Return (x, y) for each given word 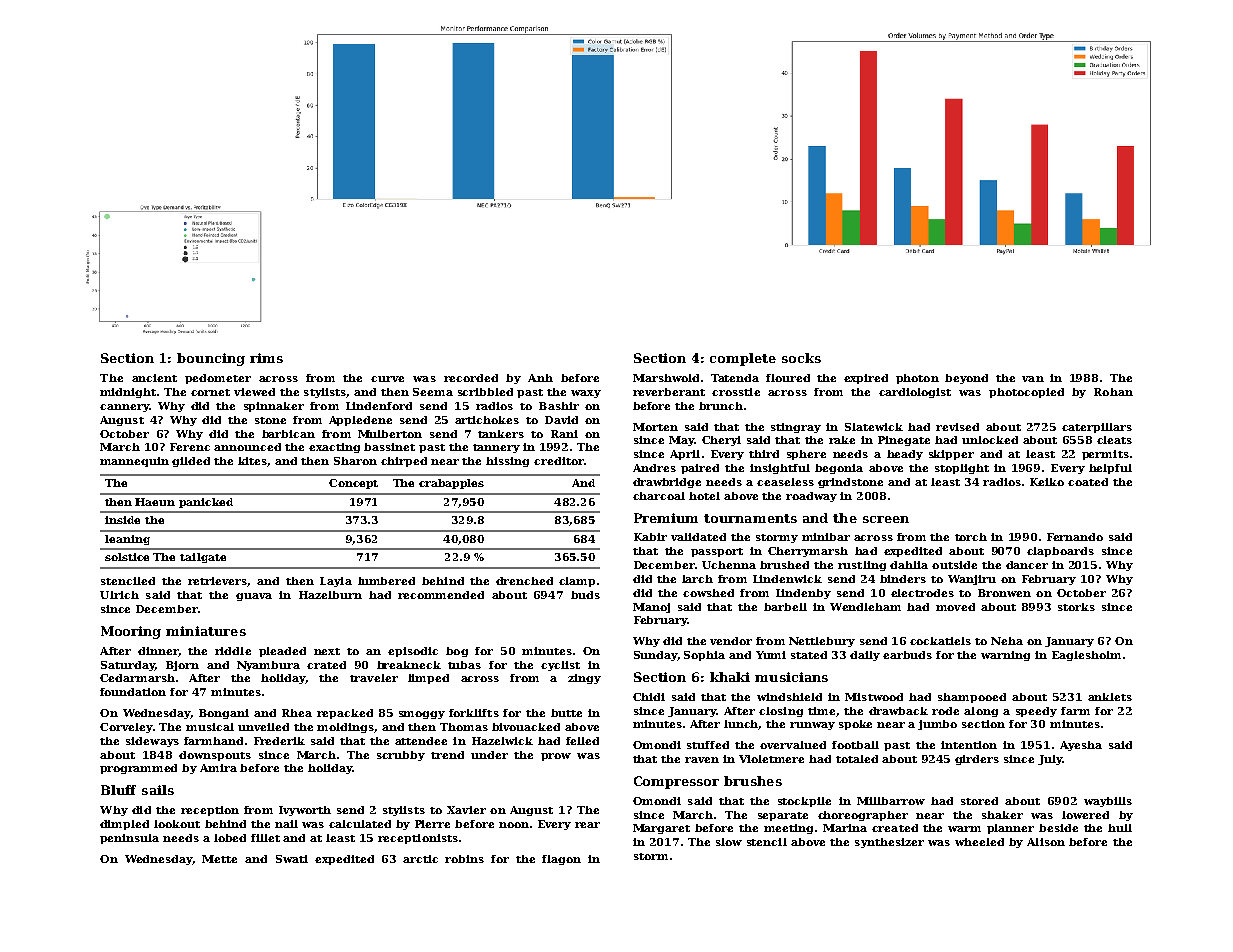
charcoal (659, 496)
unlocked (990, 440)
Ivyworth (305, 811)
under (489, 755)
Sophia (704, 656)
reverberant (669, 392)
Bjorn (182, 666)
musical (210, 727)
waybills (1108, 802)
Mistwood (874, 697)
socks (801, 358)
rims (266, 358)
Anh (540, 378)
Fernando (1075, 537)
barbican (288, 434)
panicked (206, 503)
